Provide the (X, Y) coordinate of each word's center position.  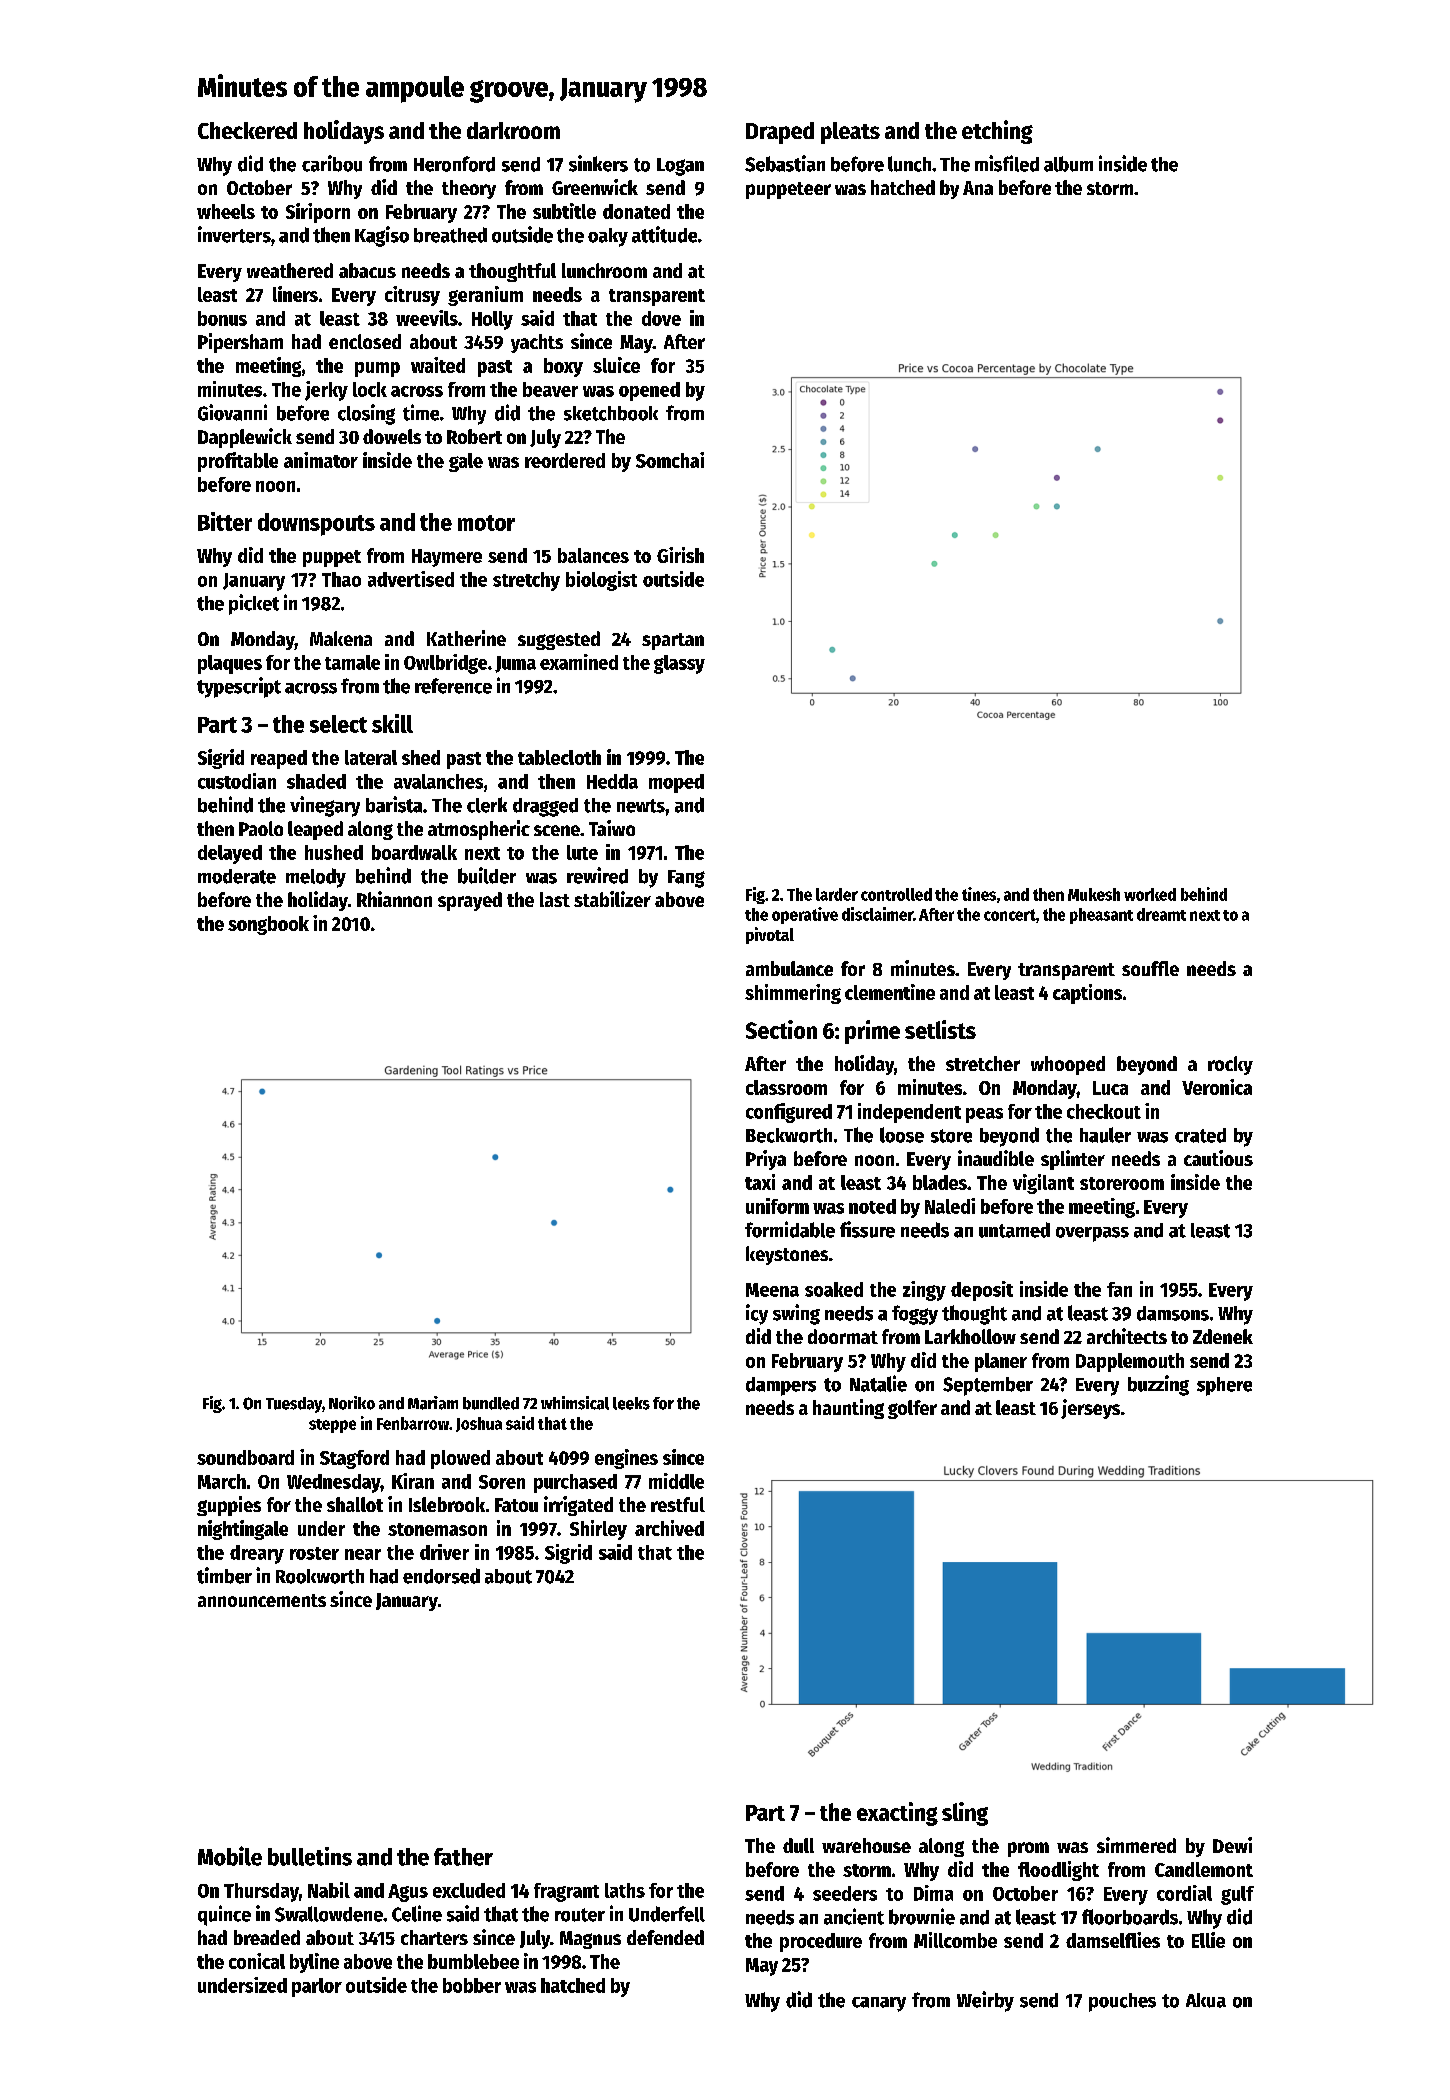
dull (798, 1845)
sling (965, 1814)
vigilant (1043, 1184)
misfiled (1007, 163)
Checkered (247, 130)
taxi (760, 1182)
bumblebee (473, 1961)
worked (1150, 894)
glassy (679, 664)
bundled (491, 1403)
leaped (315, 830)
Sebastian (785, 163)
